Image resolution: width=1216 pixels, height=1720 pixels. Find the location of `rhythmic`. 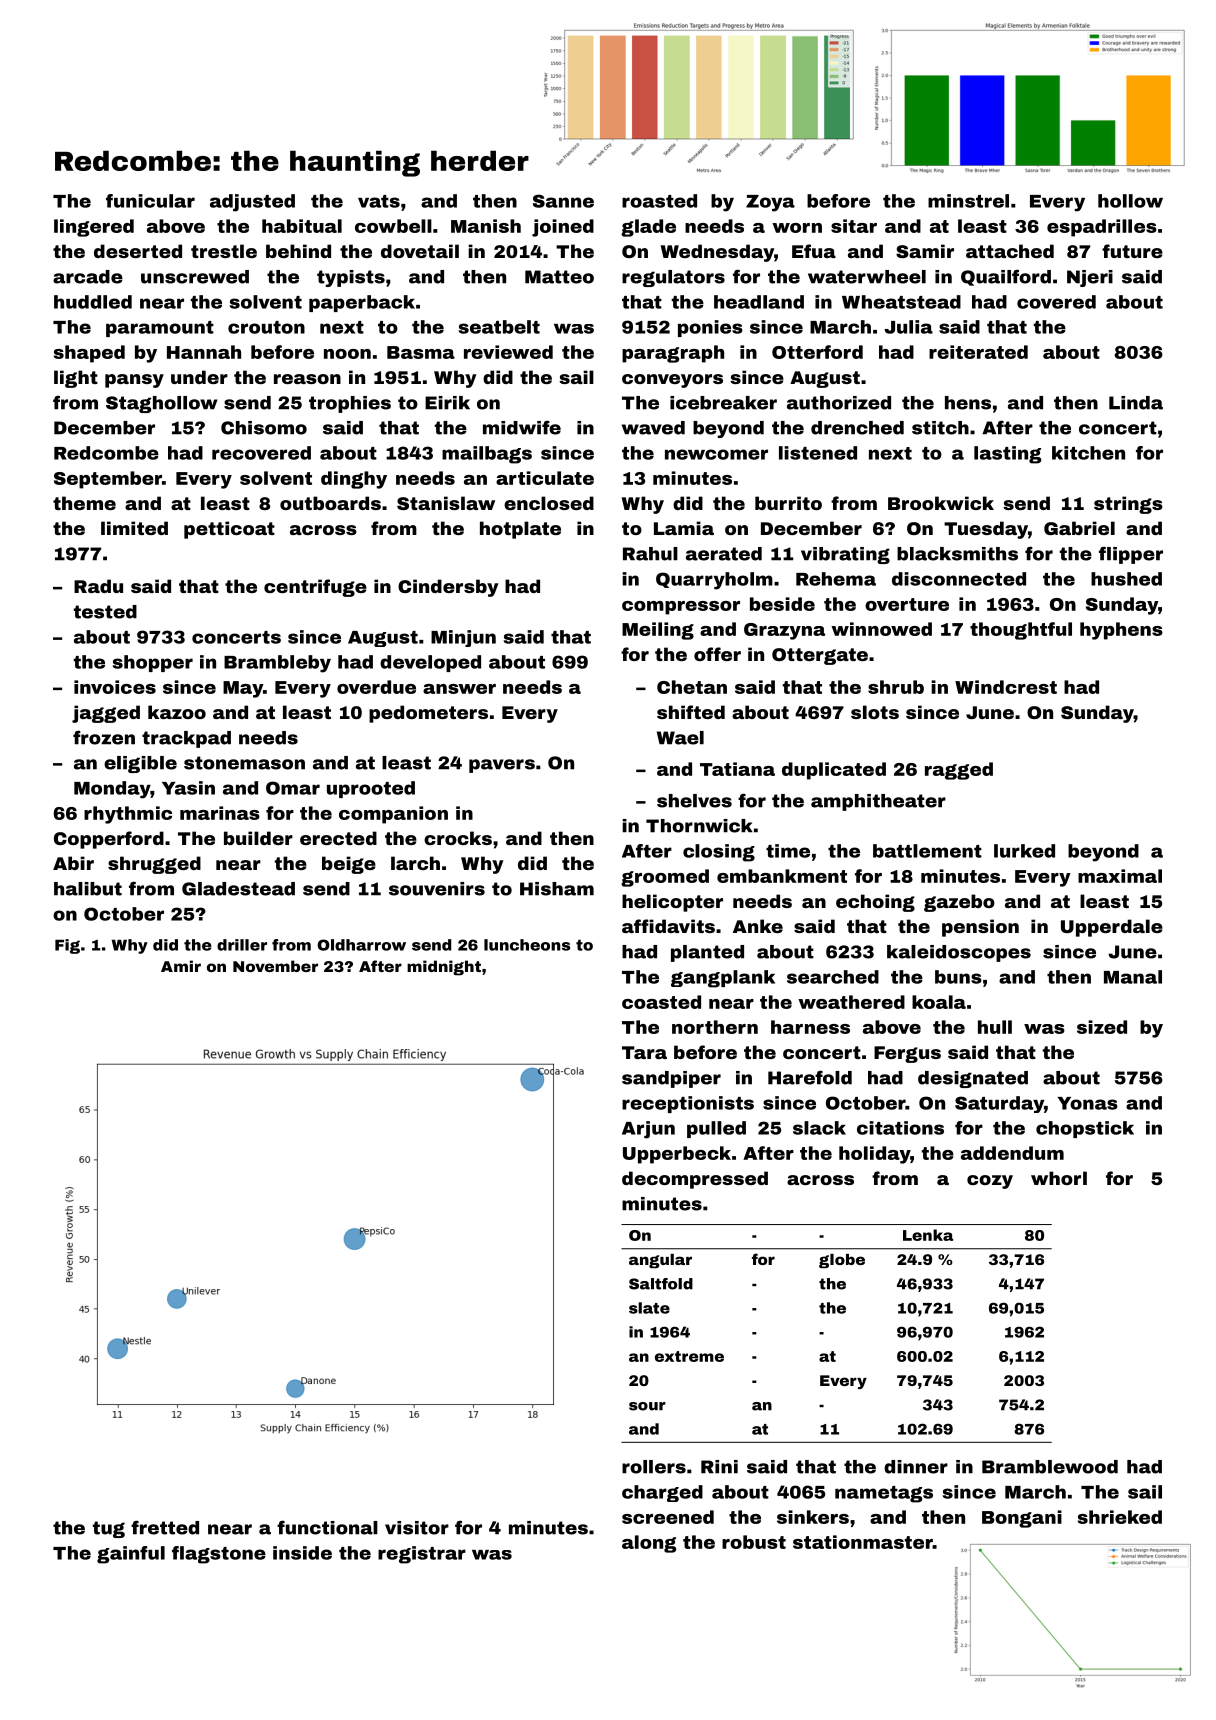

rhythmic is located at coordinates (128, 815).
